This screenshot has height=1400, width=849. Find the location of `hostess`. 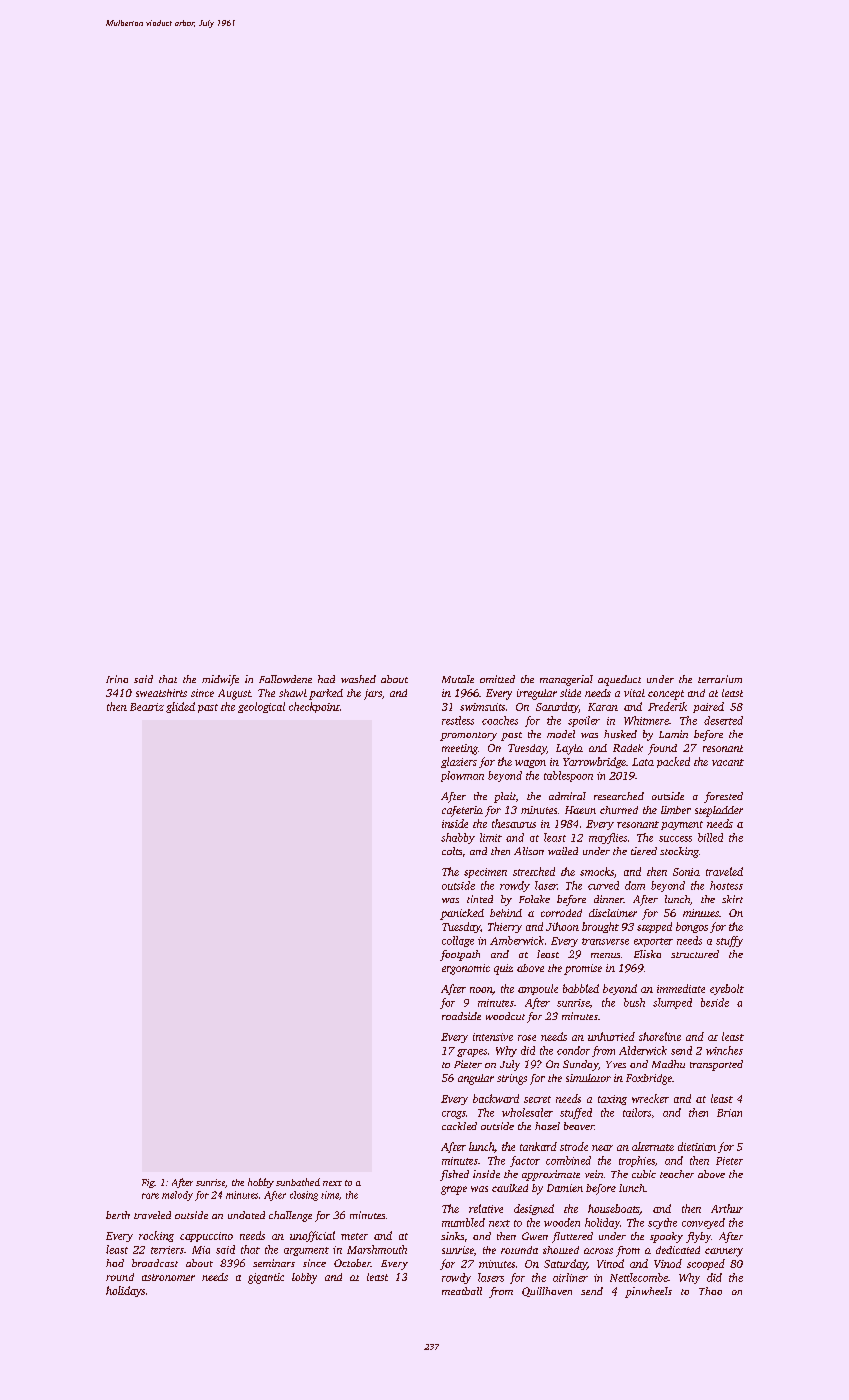

hostess is located at coordinates (726, 885).
